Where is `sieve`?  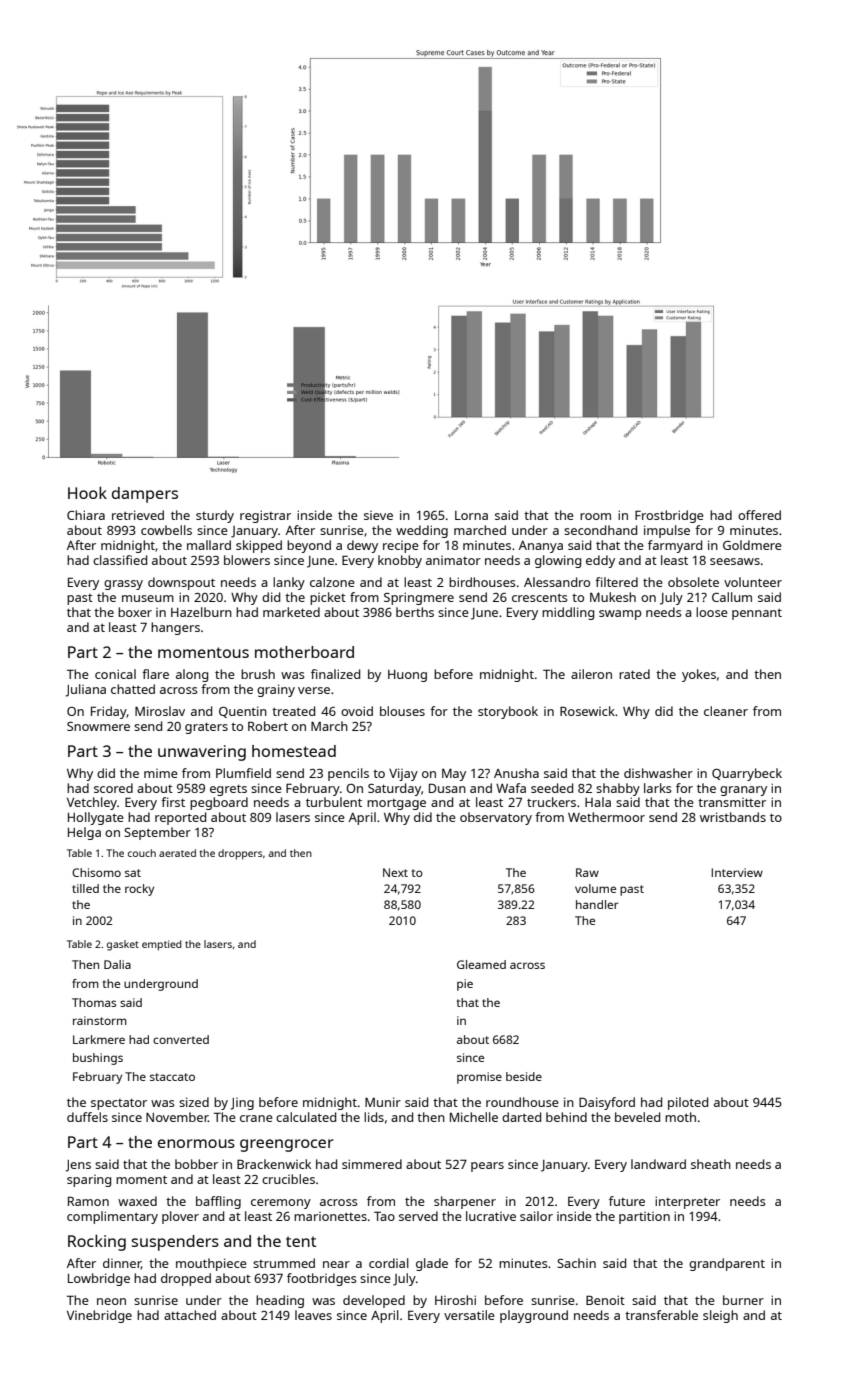
sieve is located at coordinates (378, 515).
